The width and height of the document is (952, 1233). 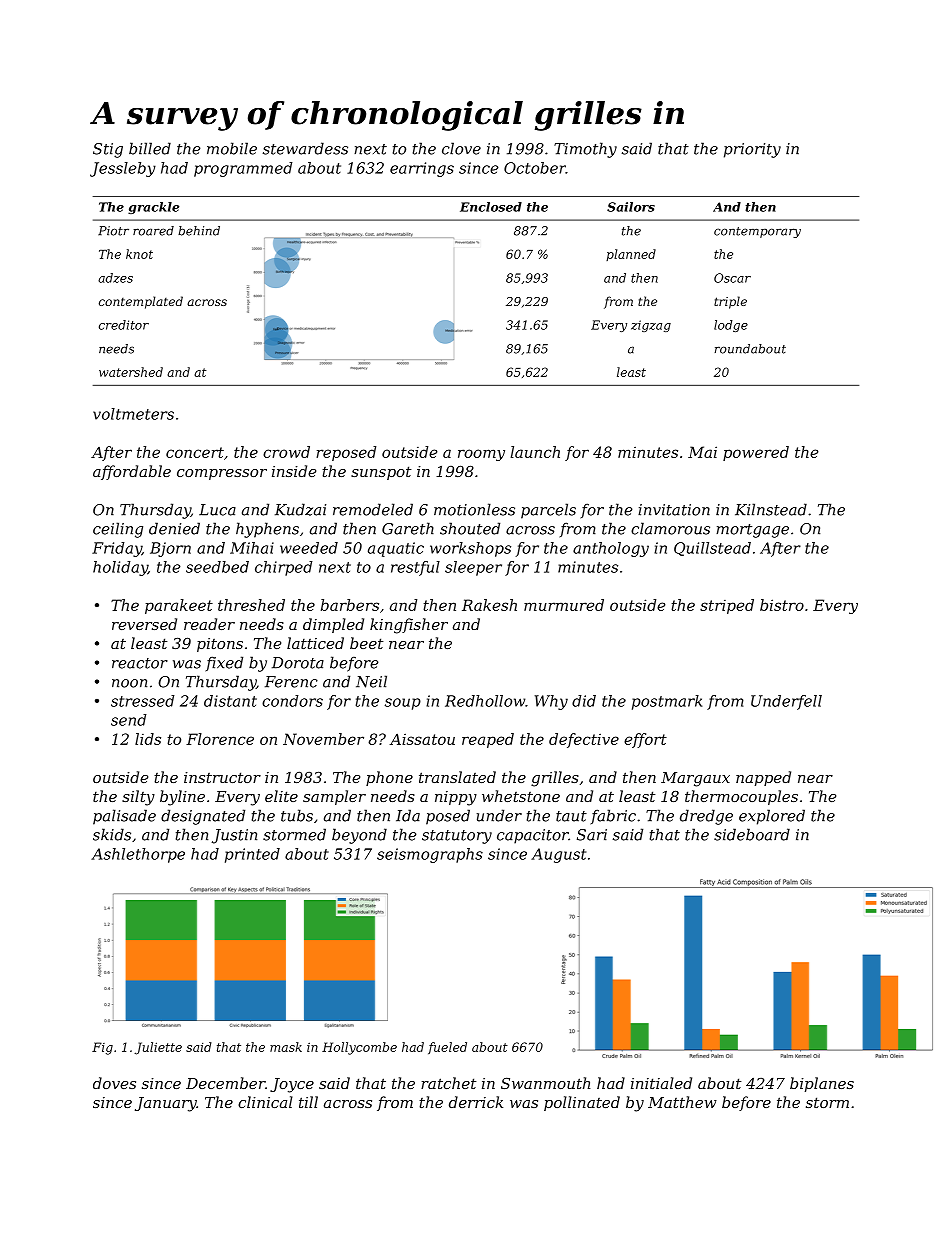 I want to click on murmured, so click(x=564, y=605).
